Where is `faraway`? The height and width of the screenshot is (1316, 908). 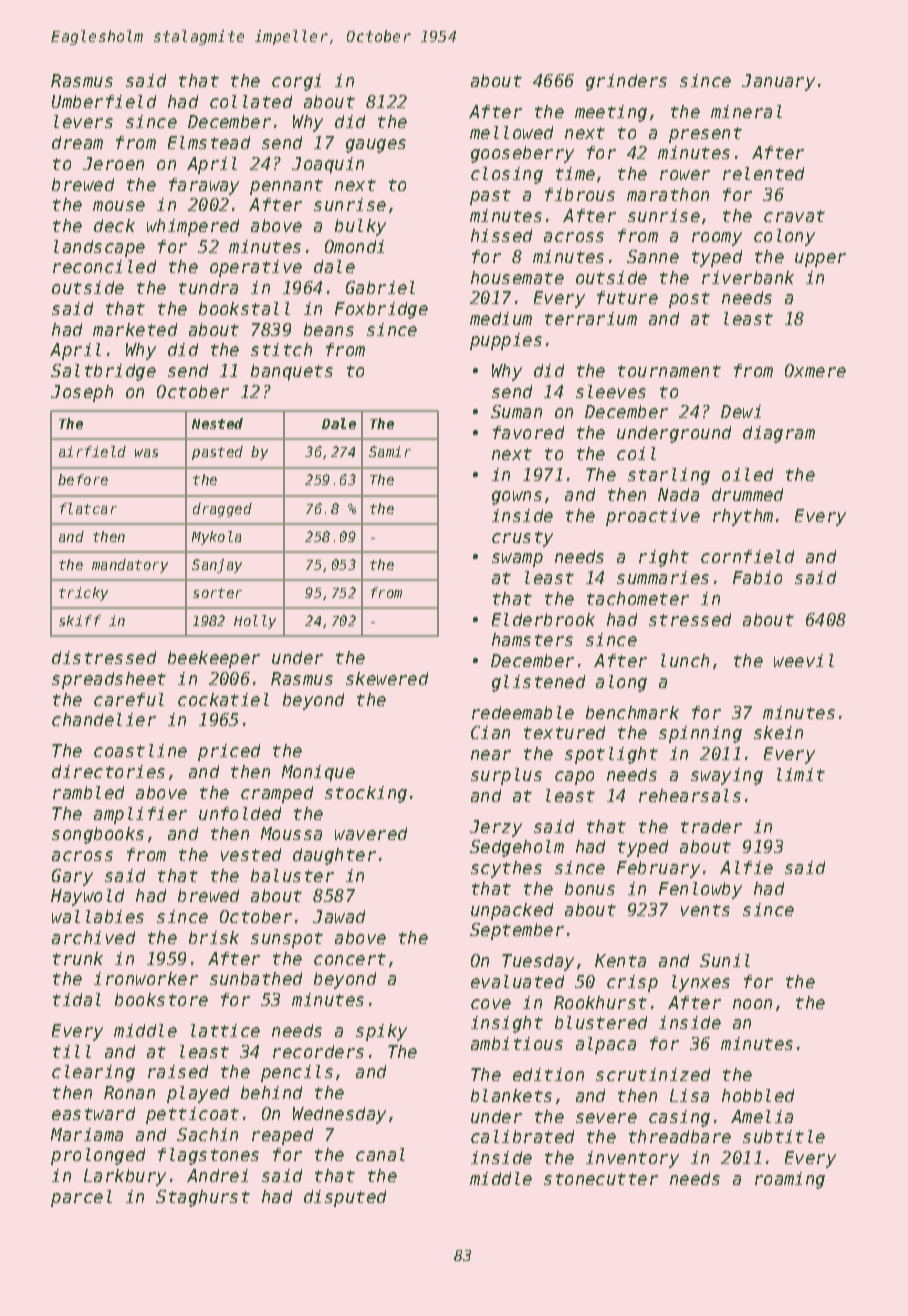
faraway is located at coordinates (204, 186).
